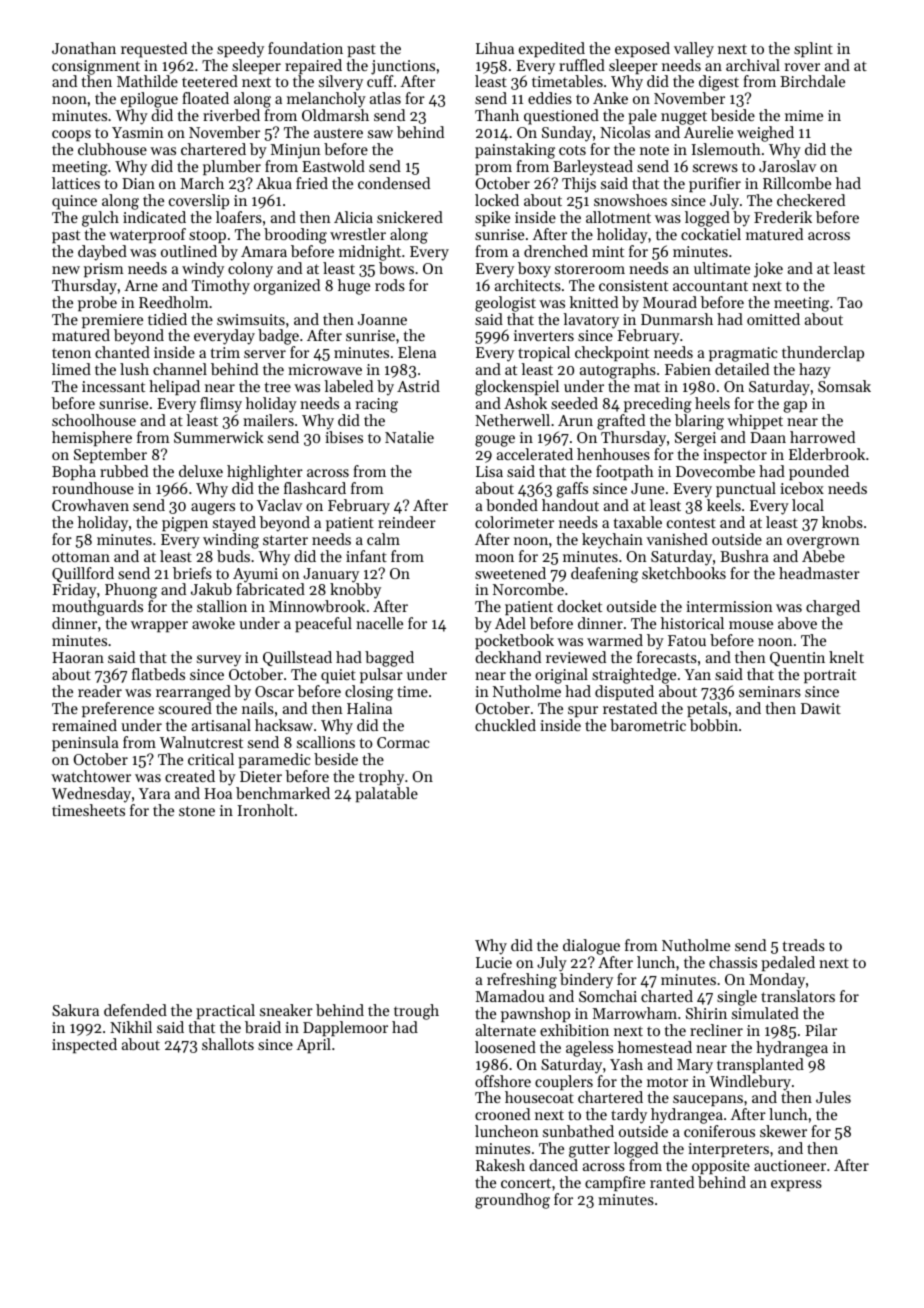 The height and width of the screenshot is (1308, 924). I want to click on floated, so click(205, 98).
